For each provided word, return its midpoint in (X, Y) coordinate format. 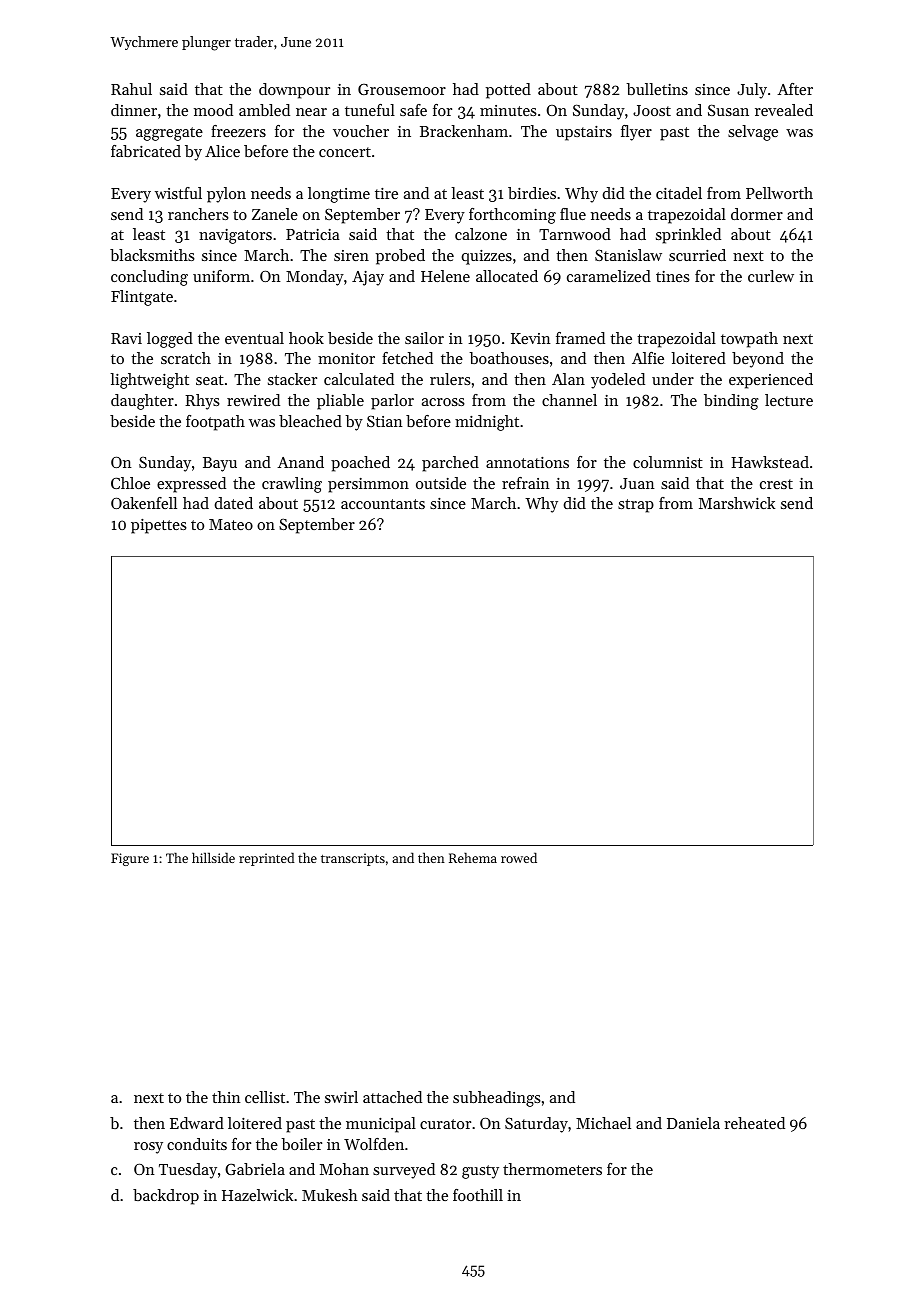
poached (360, 464)
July (752, 91)
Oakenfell (144, 503)
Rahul (131, 89)
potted (508, 91)
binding (731, 402)
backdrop (166, 1197)
